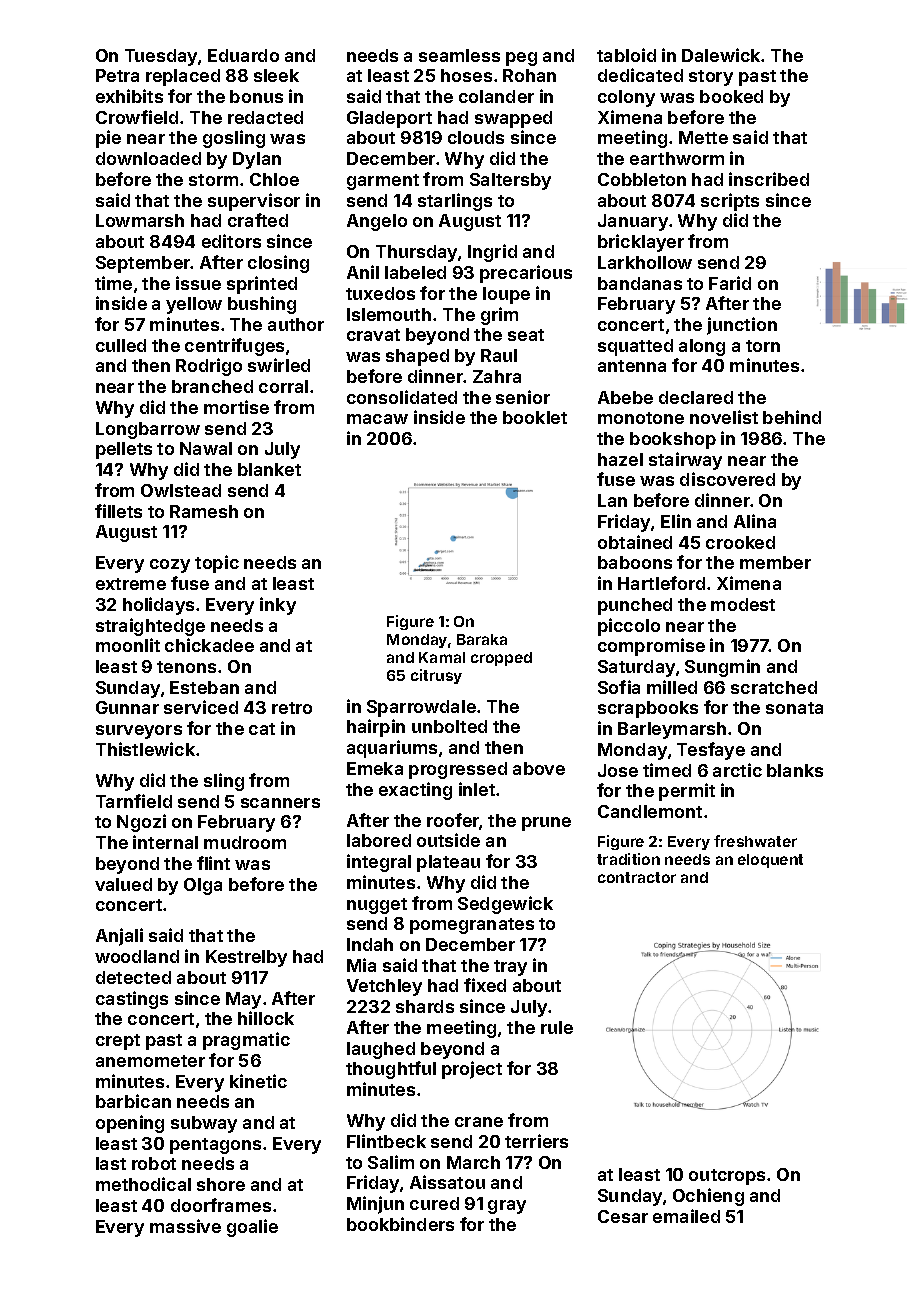 Image resolution: width=924 pixels, height=1308 pixels. I want to click on Baraka, so click(482, 639).
